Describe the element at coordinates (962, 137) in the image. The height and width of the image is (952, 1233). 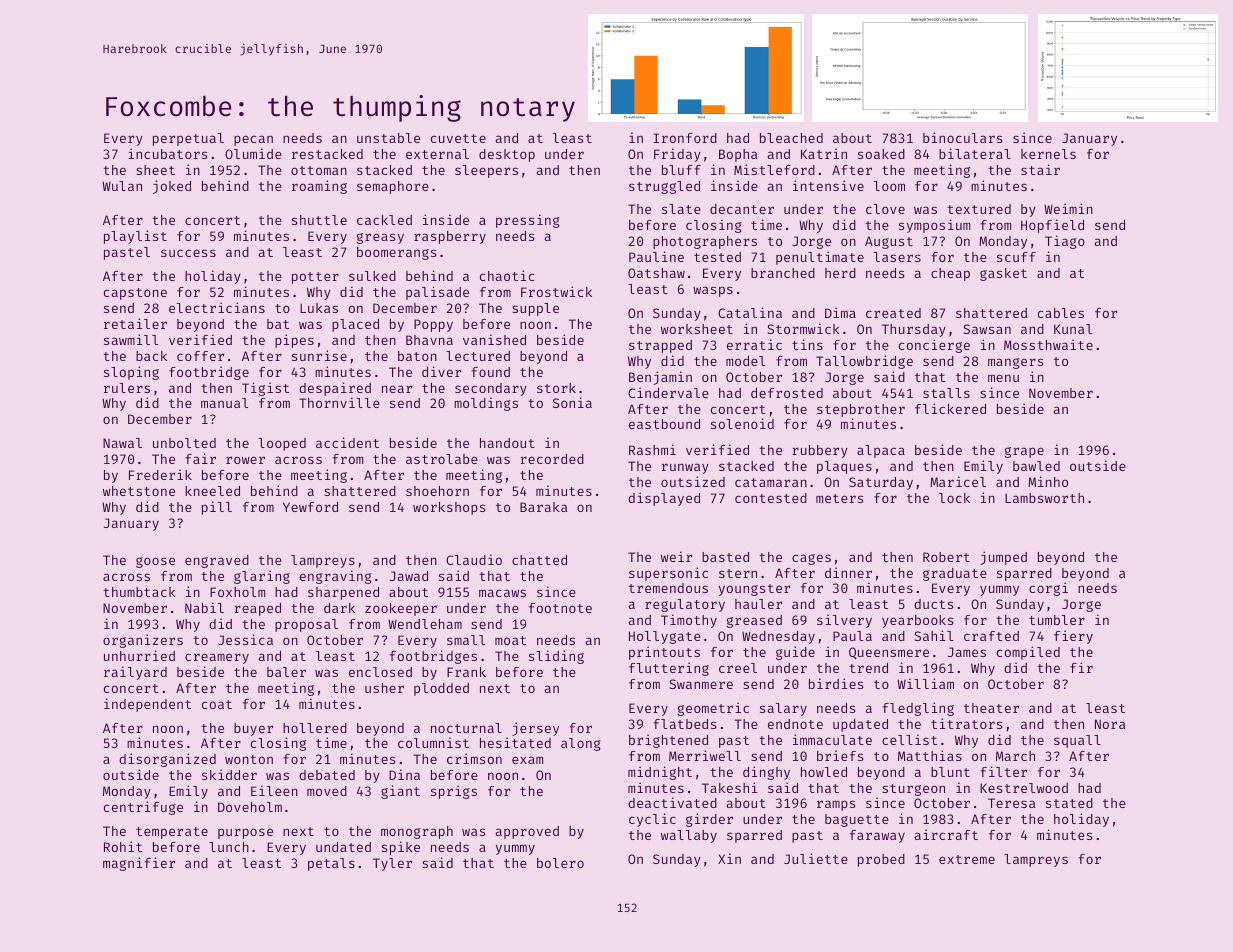
I see `binoculars` at that location.
